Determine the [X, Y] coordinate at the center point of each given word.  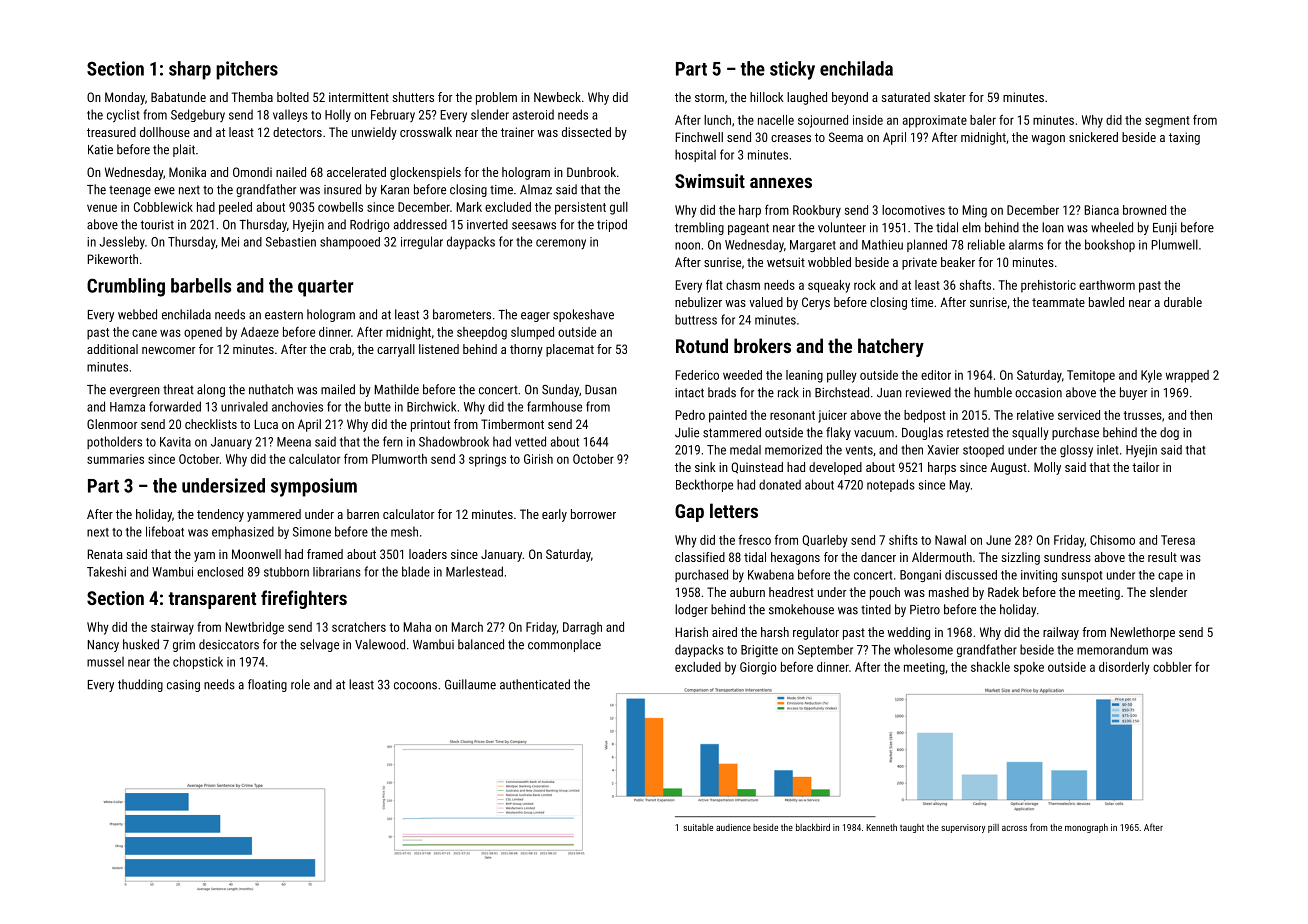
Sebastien [291, 242]
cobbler [1172, 667]
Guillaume [470, 684]
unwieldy [374, 133]
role [300, 684]
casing [183, 686]
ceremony [561, 244]
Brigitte [759, 651]
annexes [781, 182]
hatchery [891, 347]
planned [927, 245]
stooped [983, 451]
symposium [314, 487]
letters [734, 510]
